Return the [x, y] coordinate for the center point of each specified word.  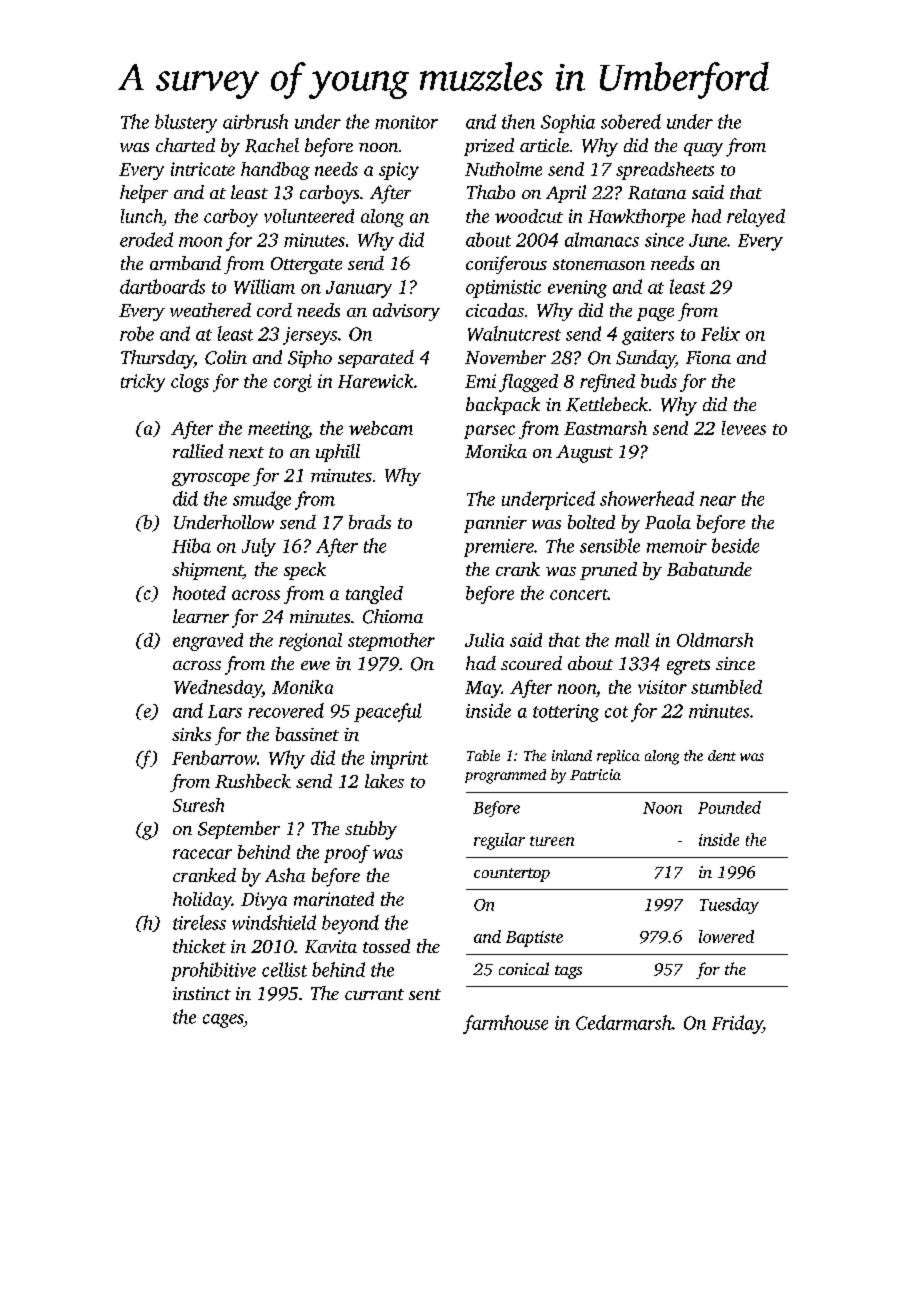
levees [744, 428]
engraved [208, 642]
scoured [531, 663]
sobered [631, 121]
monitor [406, 122]
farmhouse [505, 1024]
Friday [737, 1024]
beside [735, 545]
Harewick [375, 381]
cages [223, 1021]
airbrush [255, 121]
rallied [198, 451]
